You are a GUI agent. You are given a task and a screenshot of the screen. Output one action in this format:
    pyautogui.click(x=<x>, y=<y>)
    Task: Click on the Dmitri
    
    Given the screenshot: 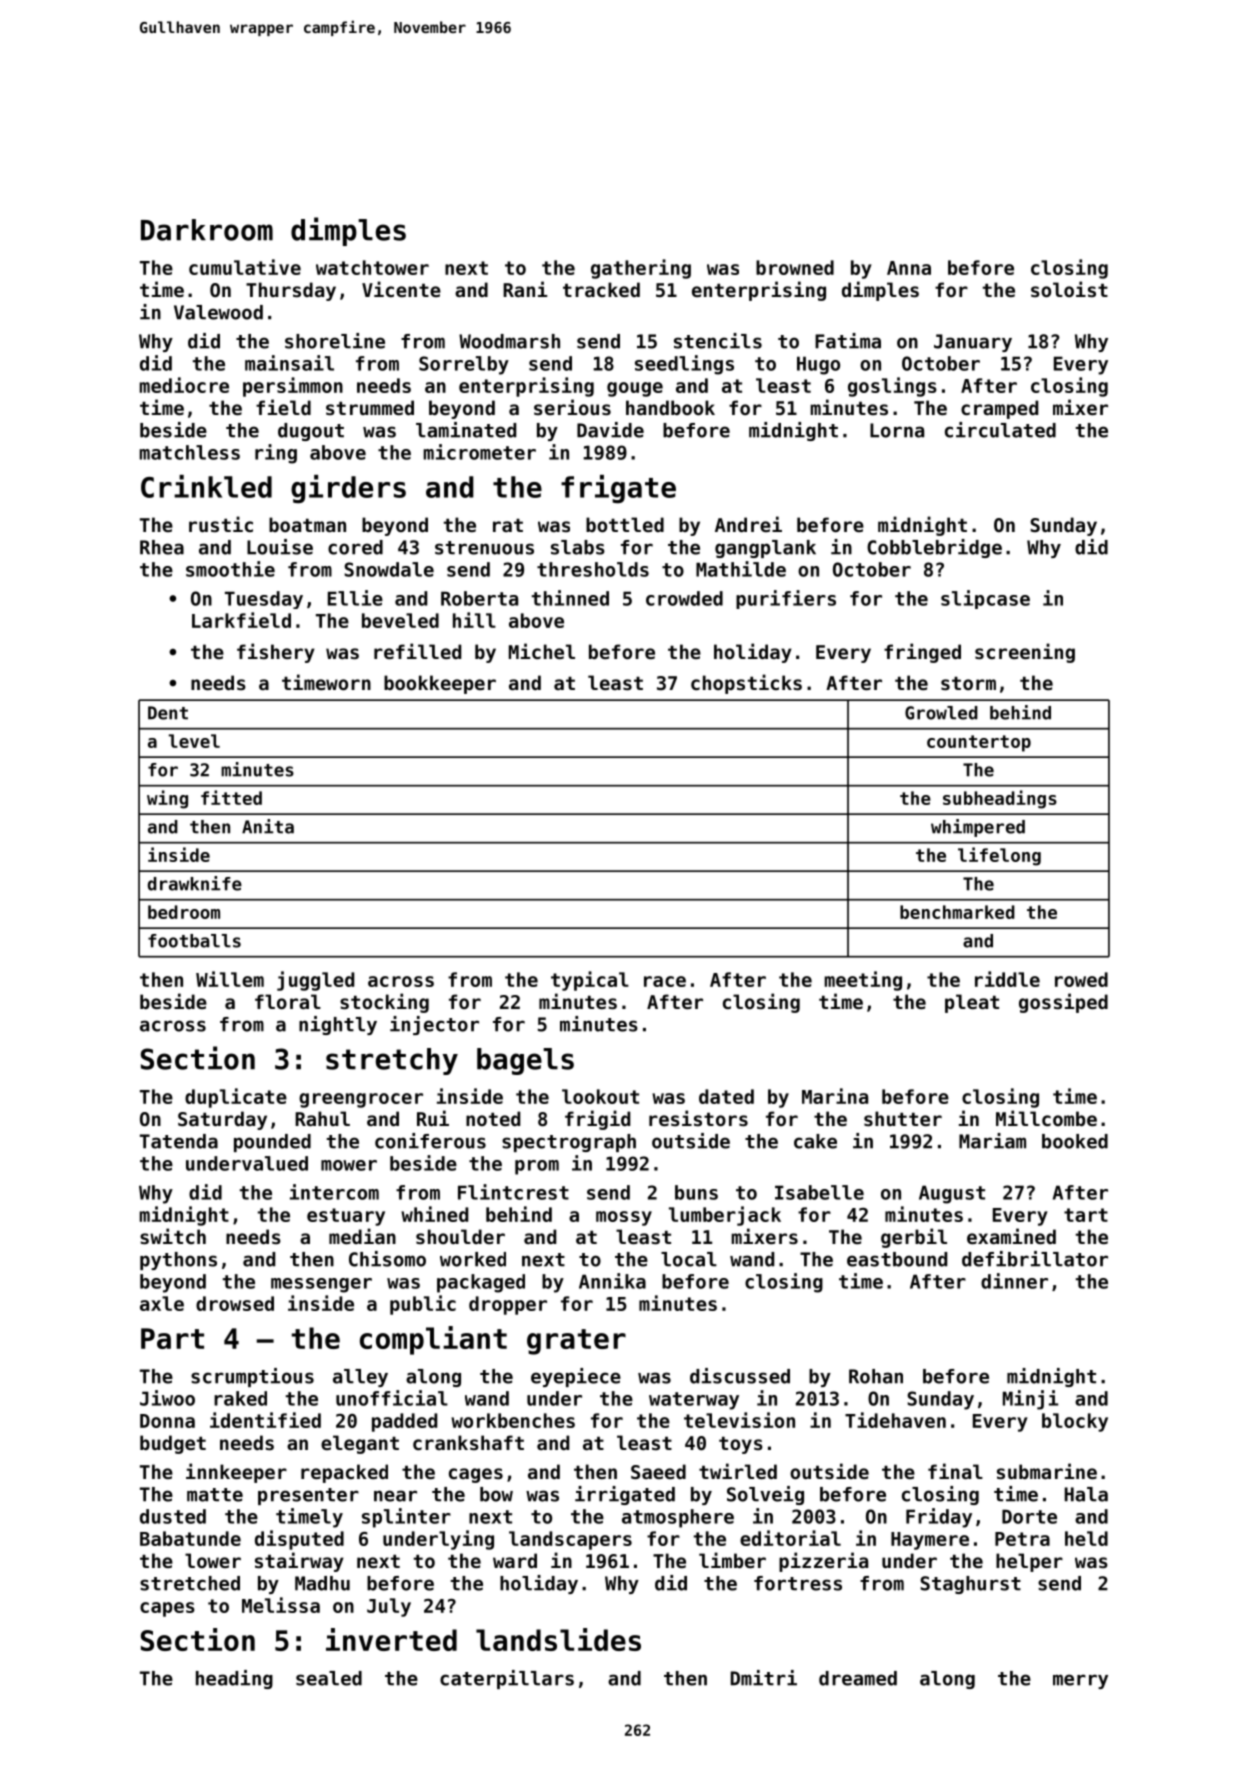 What is the action you would take?
    pyautogui.click(x=764, y=1678)
